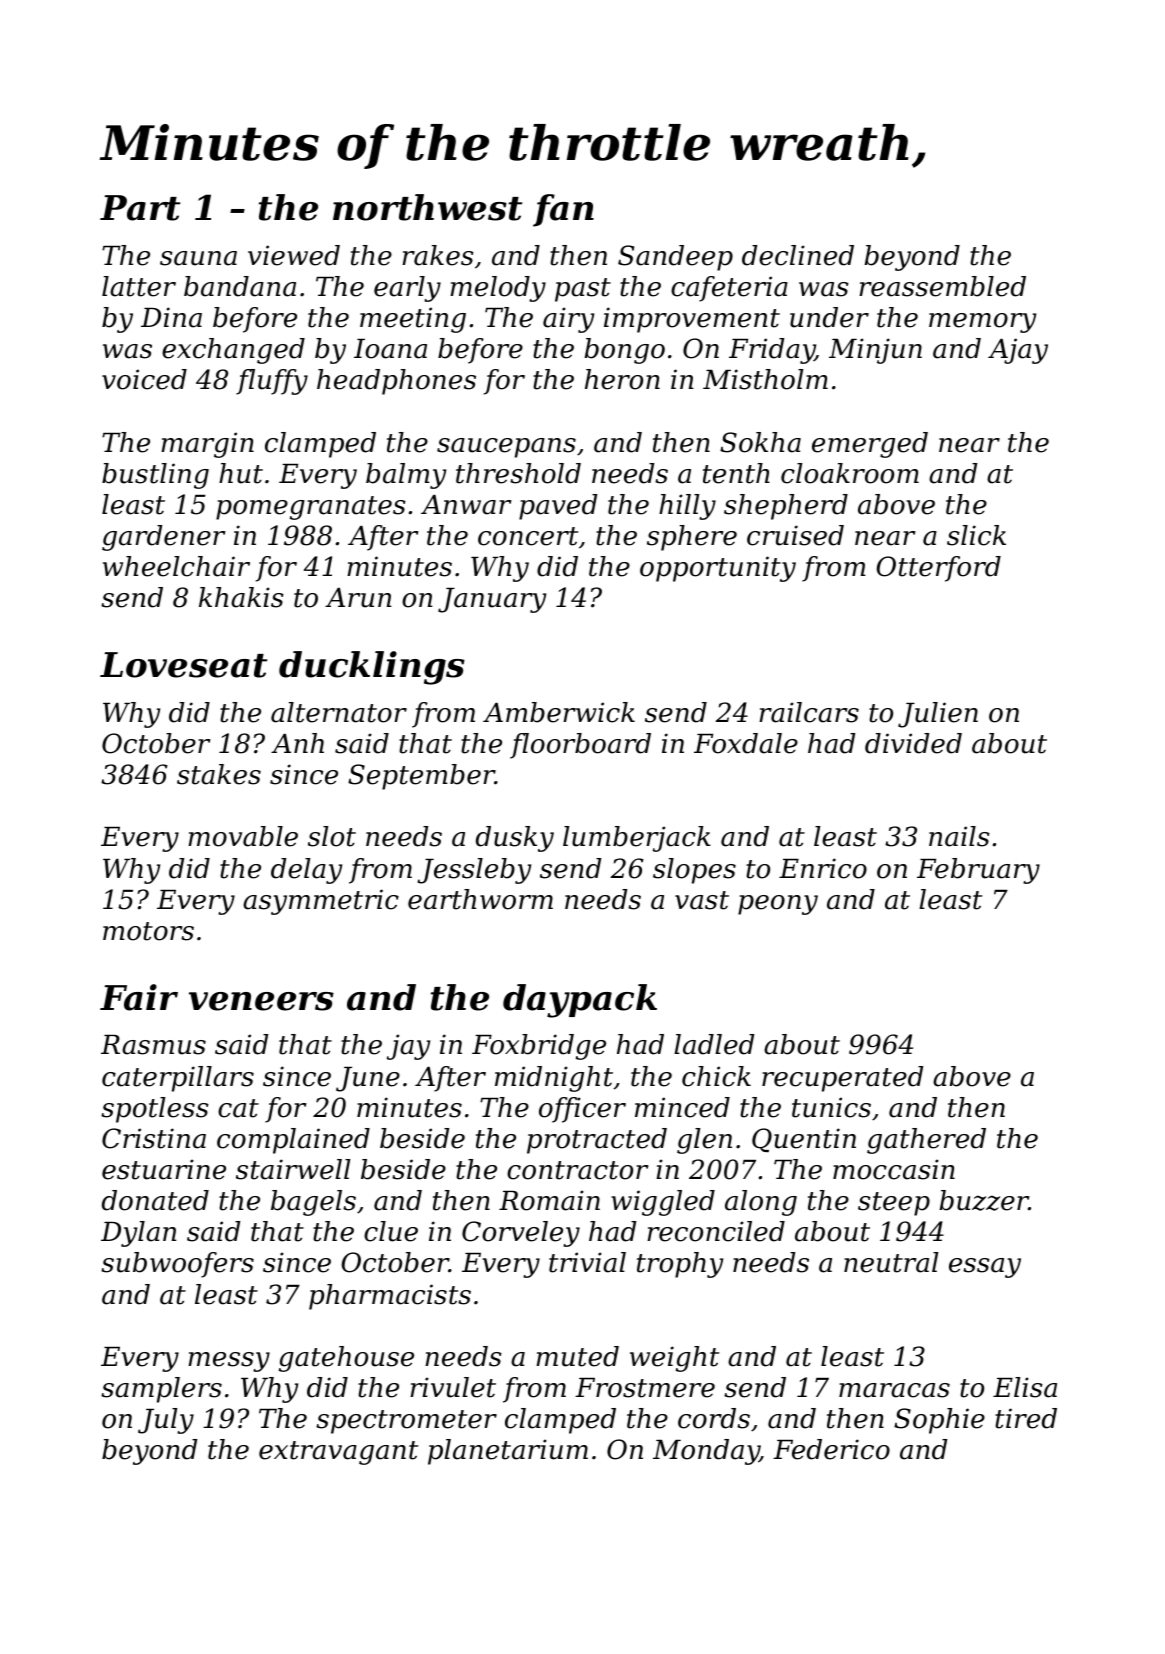 Image resolution: width=1165 pixels, height=1654 pixels. What do you see at coordinates (939, 1421) in the screenshot?
I see `Sophie` at bounding box center [939, 1421].
